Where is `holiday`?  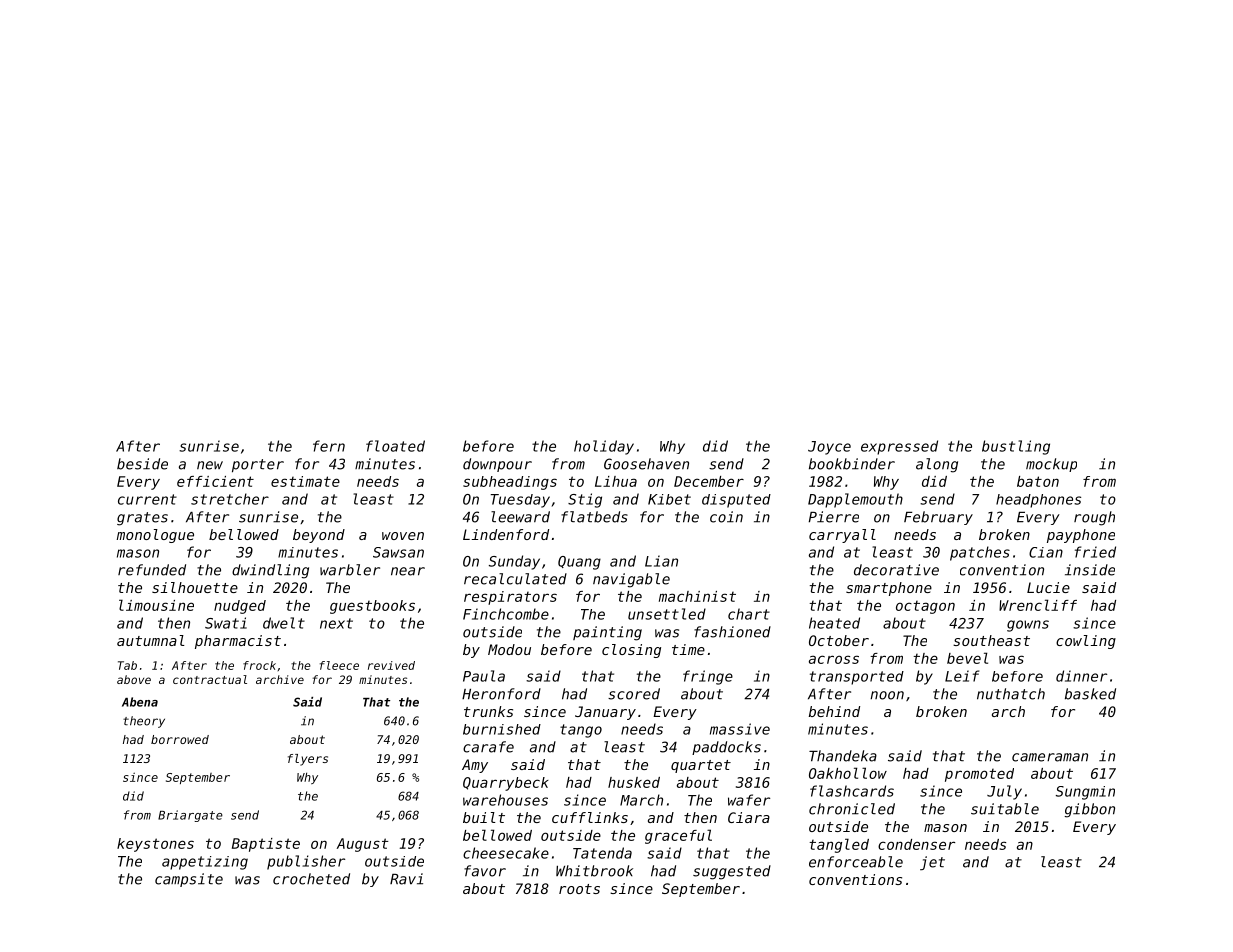 holiday is located at coordinates (604, 447).
